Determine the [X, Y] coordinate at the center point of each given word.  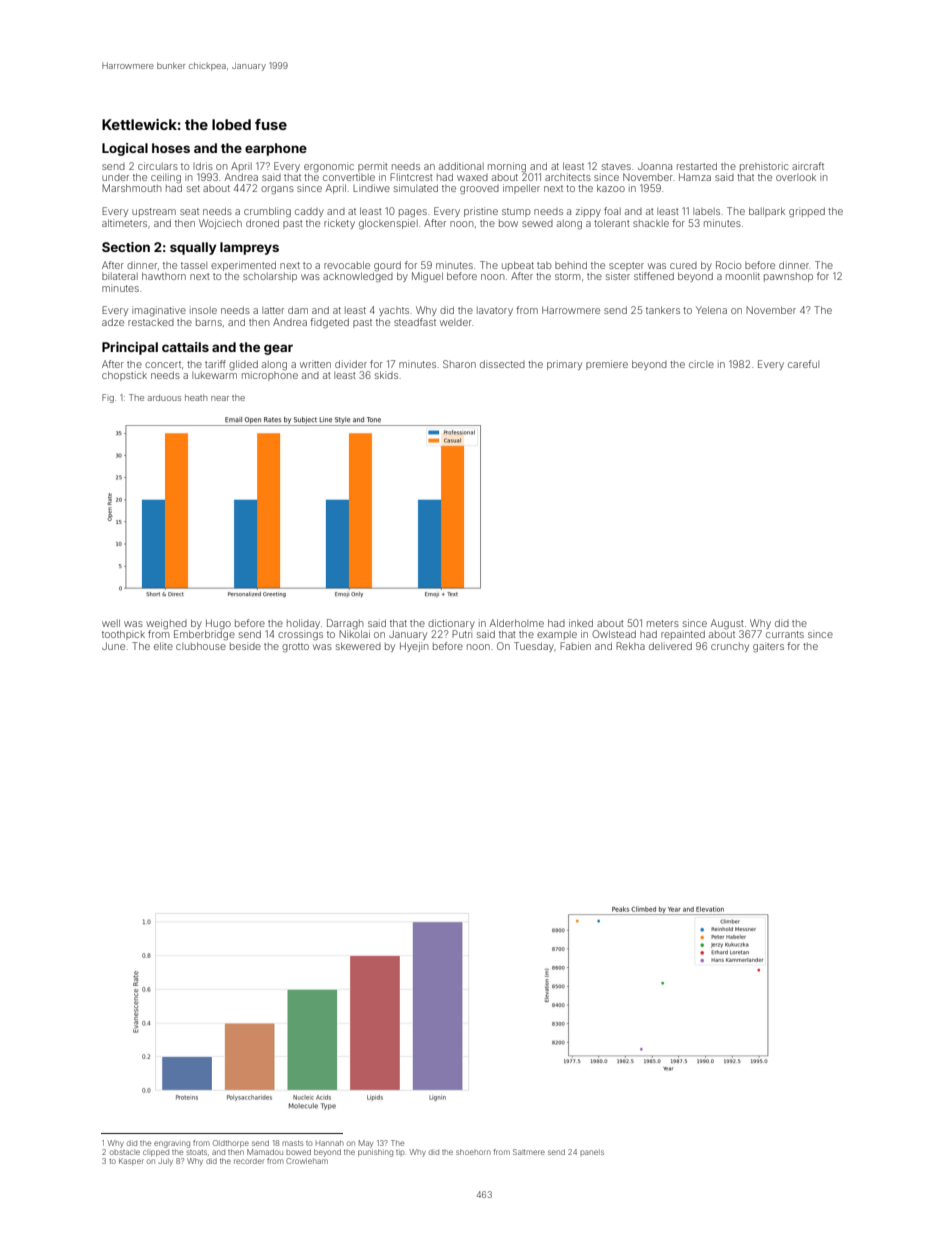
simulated [416, 188]
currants [785, 634]
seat [189, 211]
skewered [358, 646]
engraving [172, 1144]
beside [245, 646]
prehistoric [764, 167]
